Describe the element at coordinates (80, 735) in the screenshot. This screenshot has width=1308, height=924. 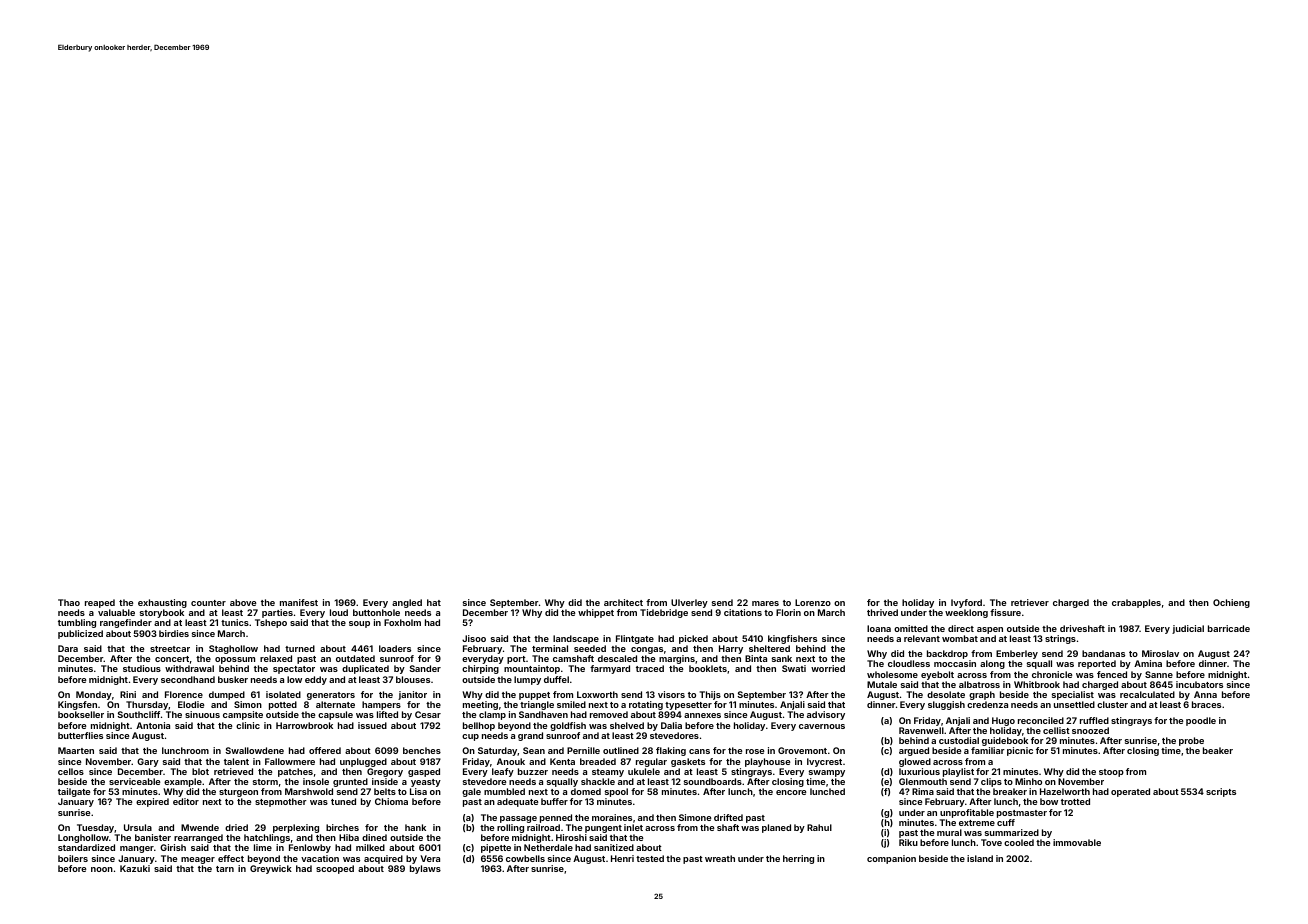
I see `butterflies` at that location.
